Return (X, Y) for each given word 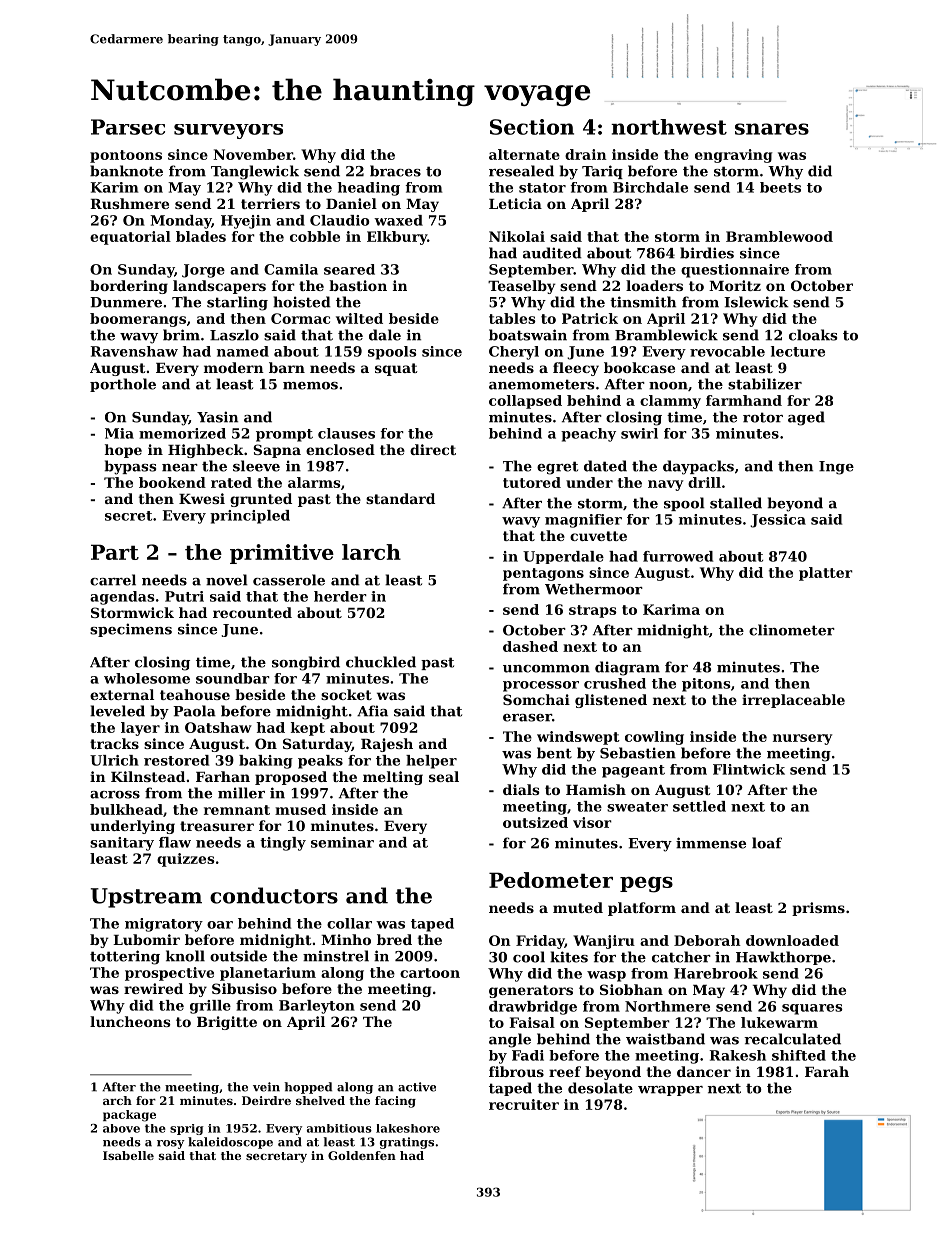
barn (287, 367)
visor (592, 822)
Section (532, 127)
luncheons (130, 1021)
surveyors (228, 131)
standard (400, 498)
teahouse (195, 694)
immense (711, 843)
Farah (827, 1071)
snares (772, 129)
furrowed (678, 556)
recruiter (524, 1104)
